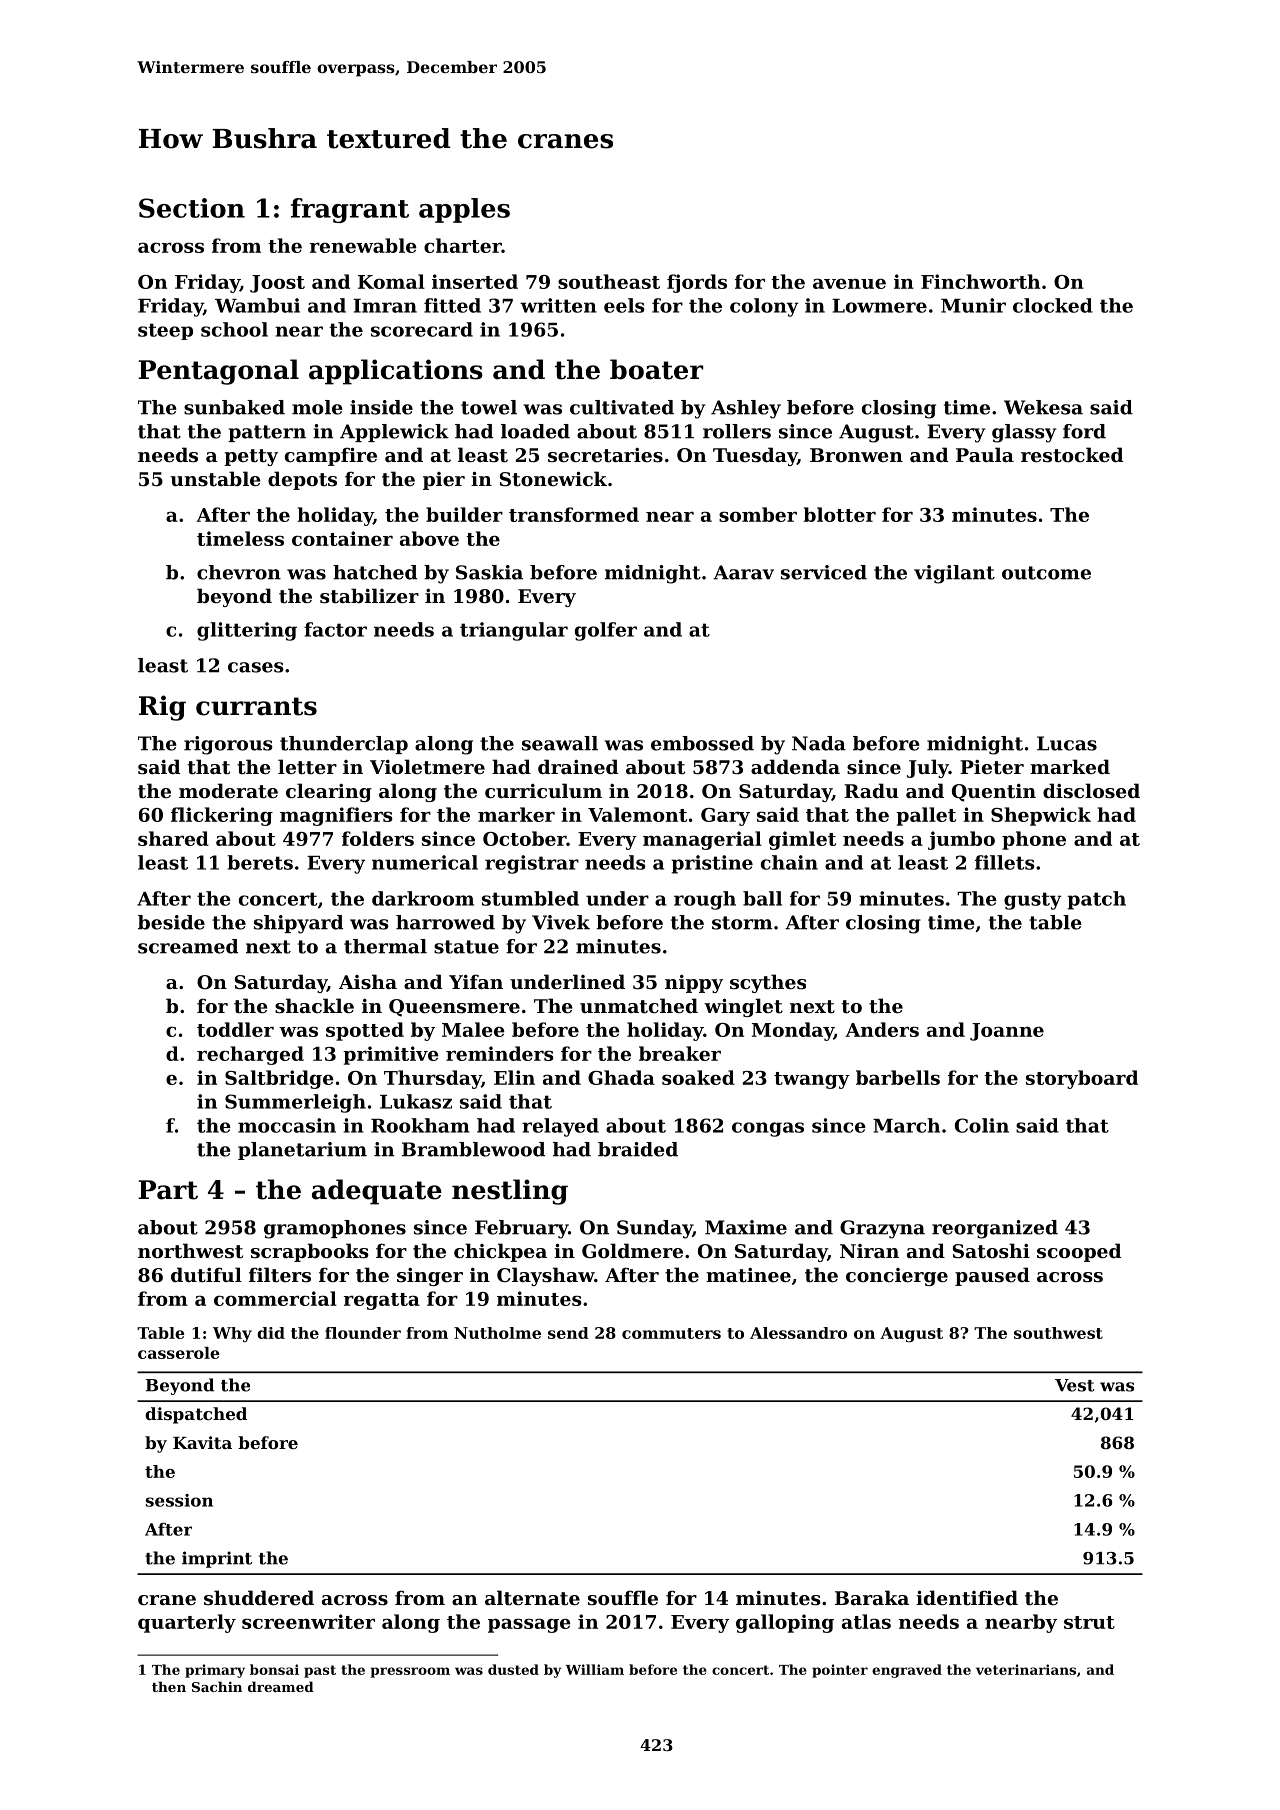  Describe the element at coordinates (257, 305) in the screenshot. I see `Wambui` at that location.
